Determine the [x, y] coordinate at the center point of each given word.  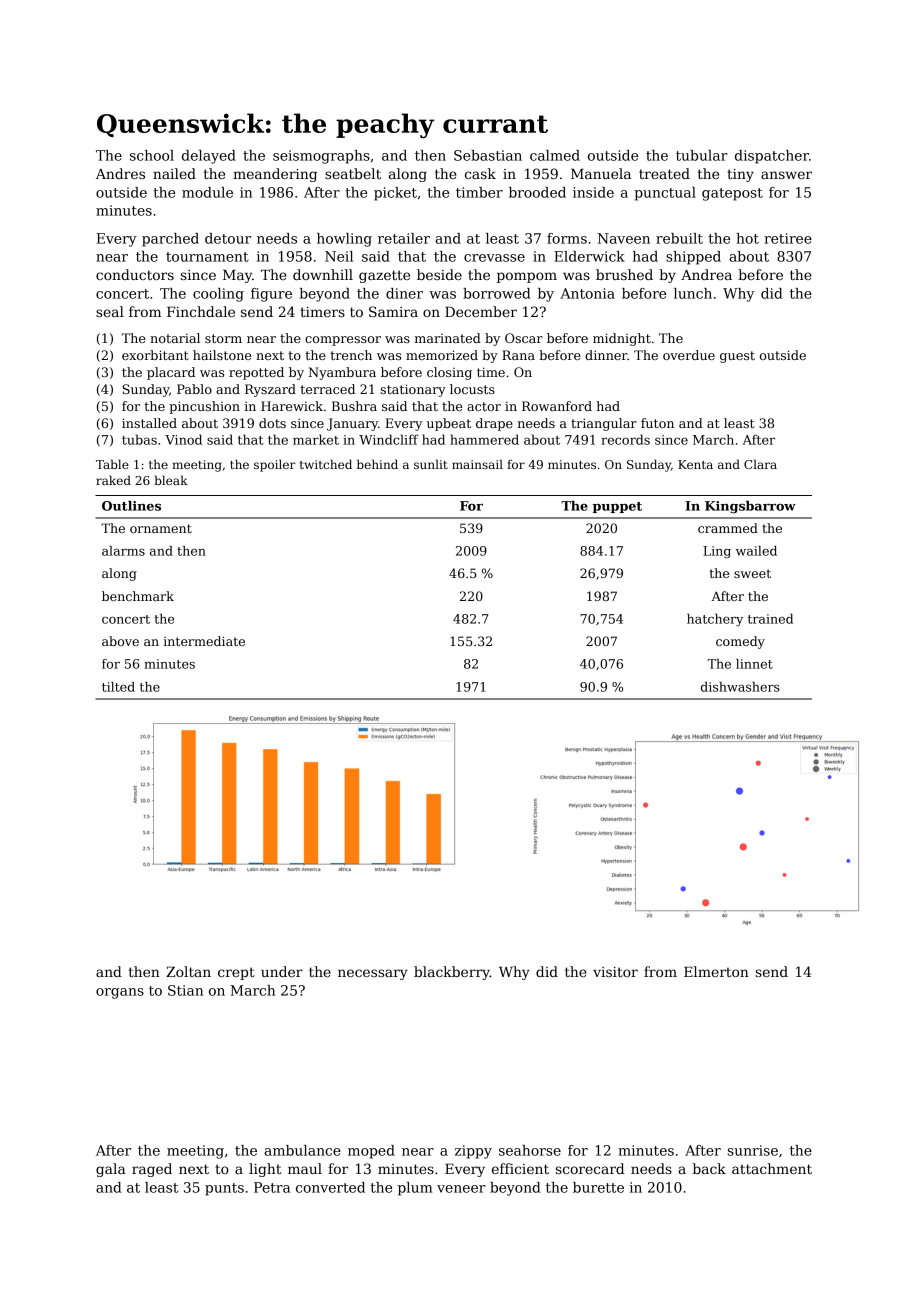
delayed [209, 157]
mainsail [477, 464]
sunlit [431, 464]
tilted [118, 687]
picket [395, 194]
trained [770, 619]
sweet [752, 573]
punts [224, 1189]
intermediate [204, 641]
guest [737, 357]
